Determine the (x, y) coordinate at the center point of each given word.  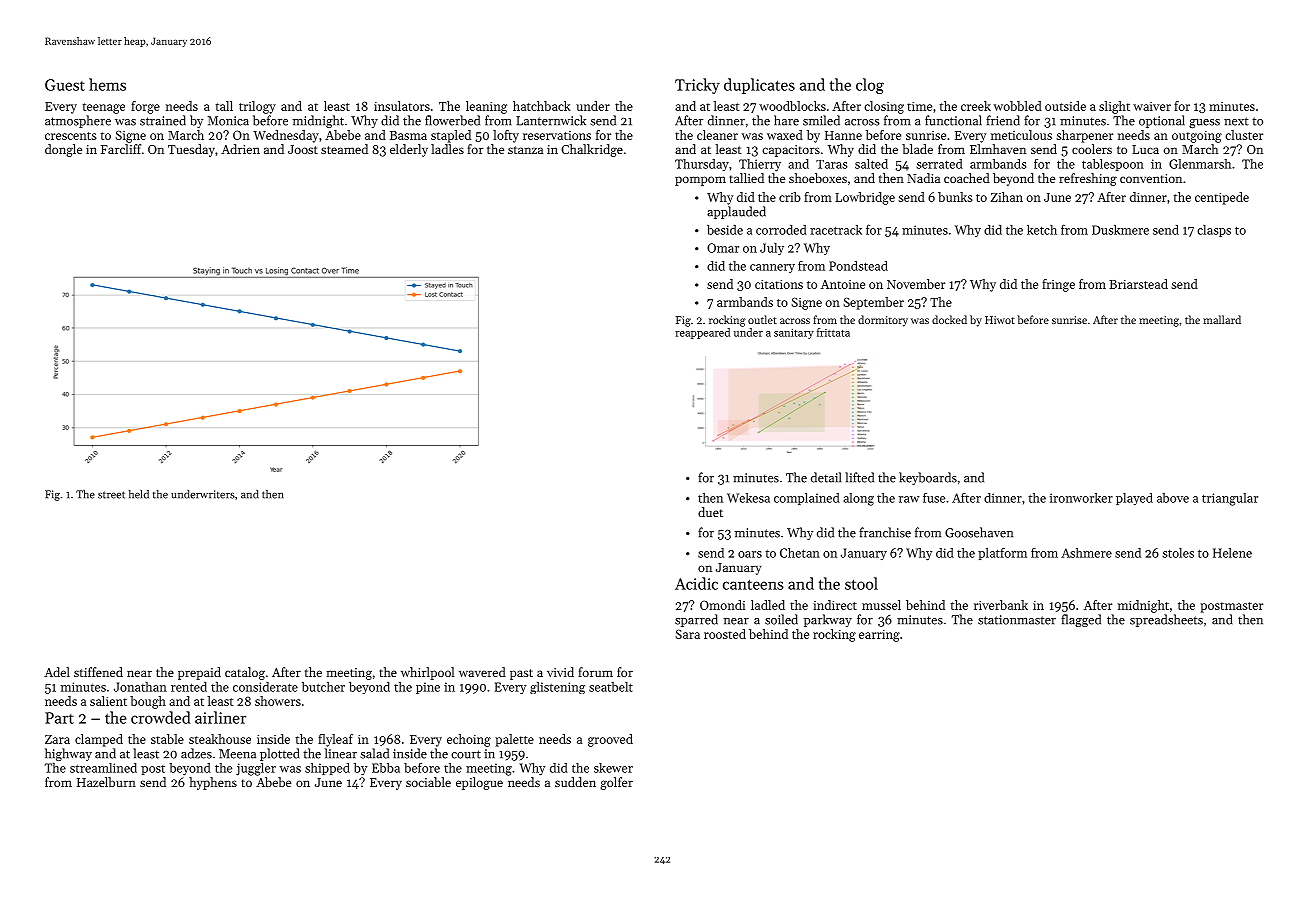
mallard (1222, 319)
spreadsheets (1166, 620)
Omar (723, 248)
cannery (772, 268)
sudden (575, 782)
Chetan (800, 553)
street (111, 495)
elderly (409, 150)
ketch (1042, 230)
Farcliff (121, 149)
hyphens (213, 783)
